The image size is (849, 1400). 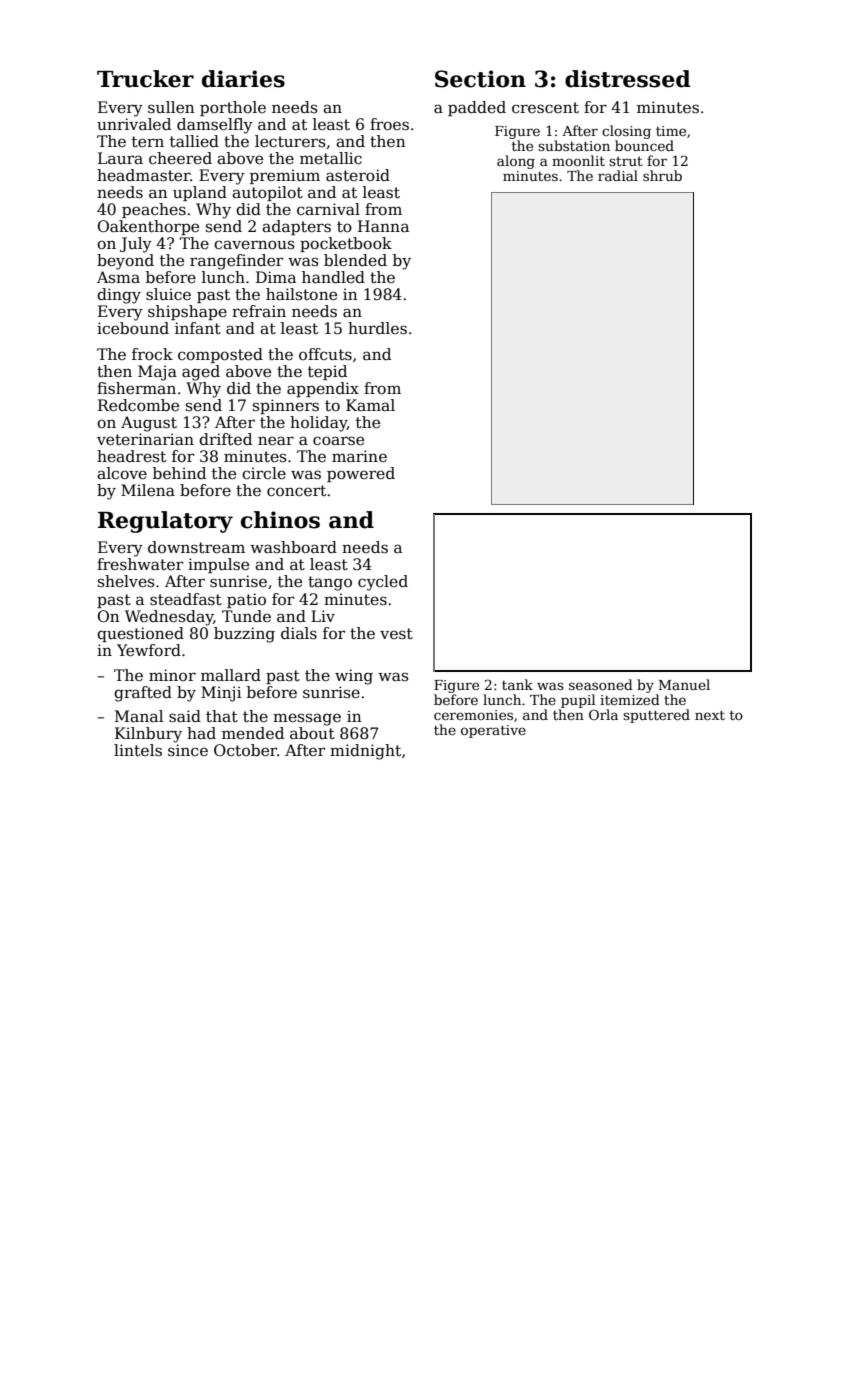 I want to click on marine, so click(x=359, y=456).
